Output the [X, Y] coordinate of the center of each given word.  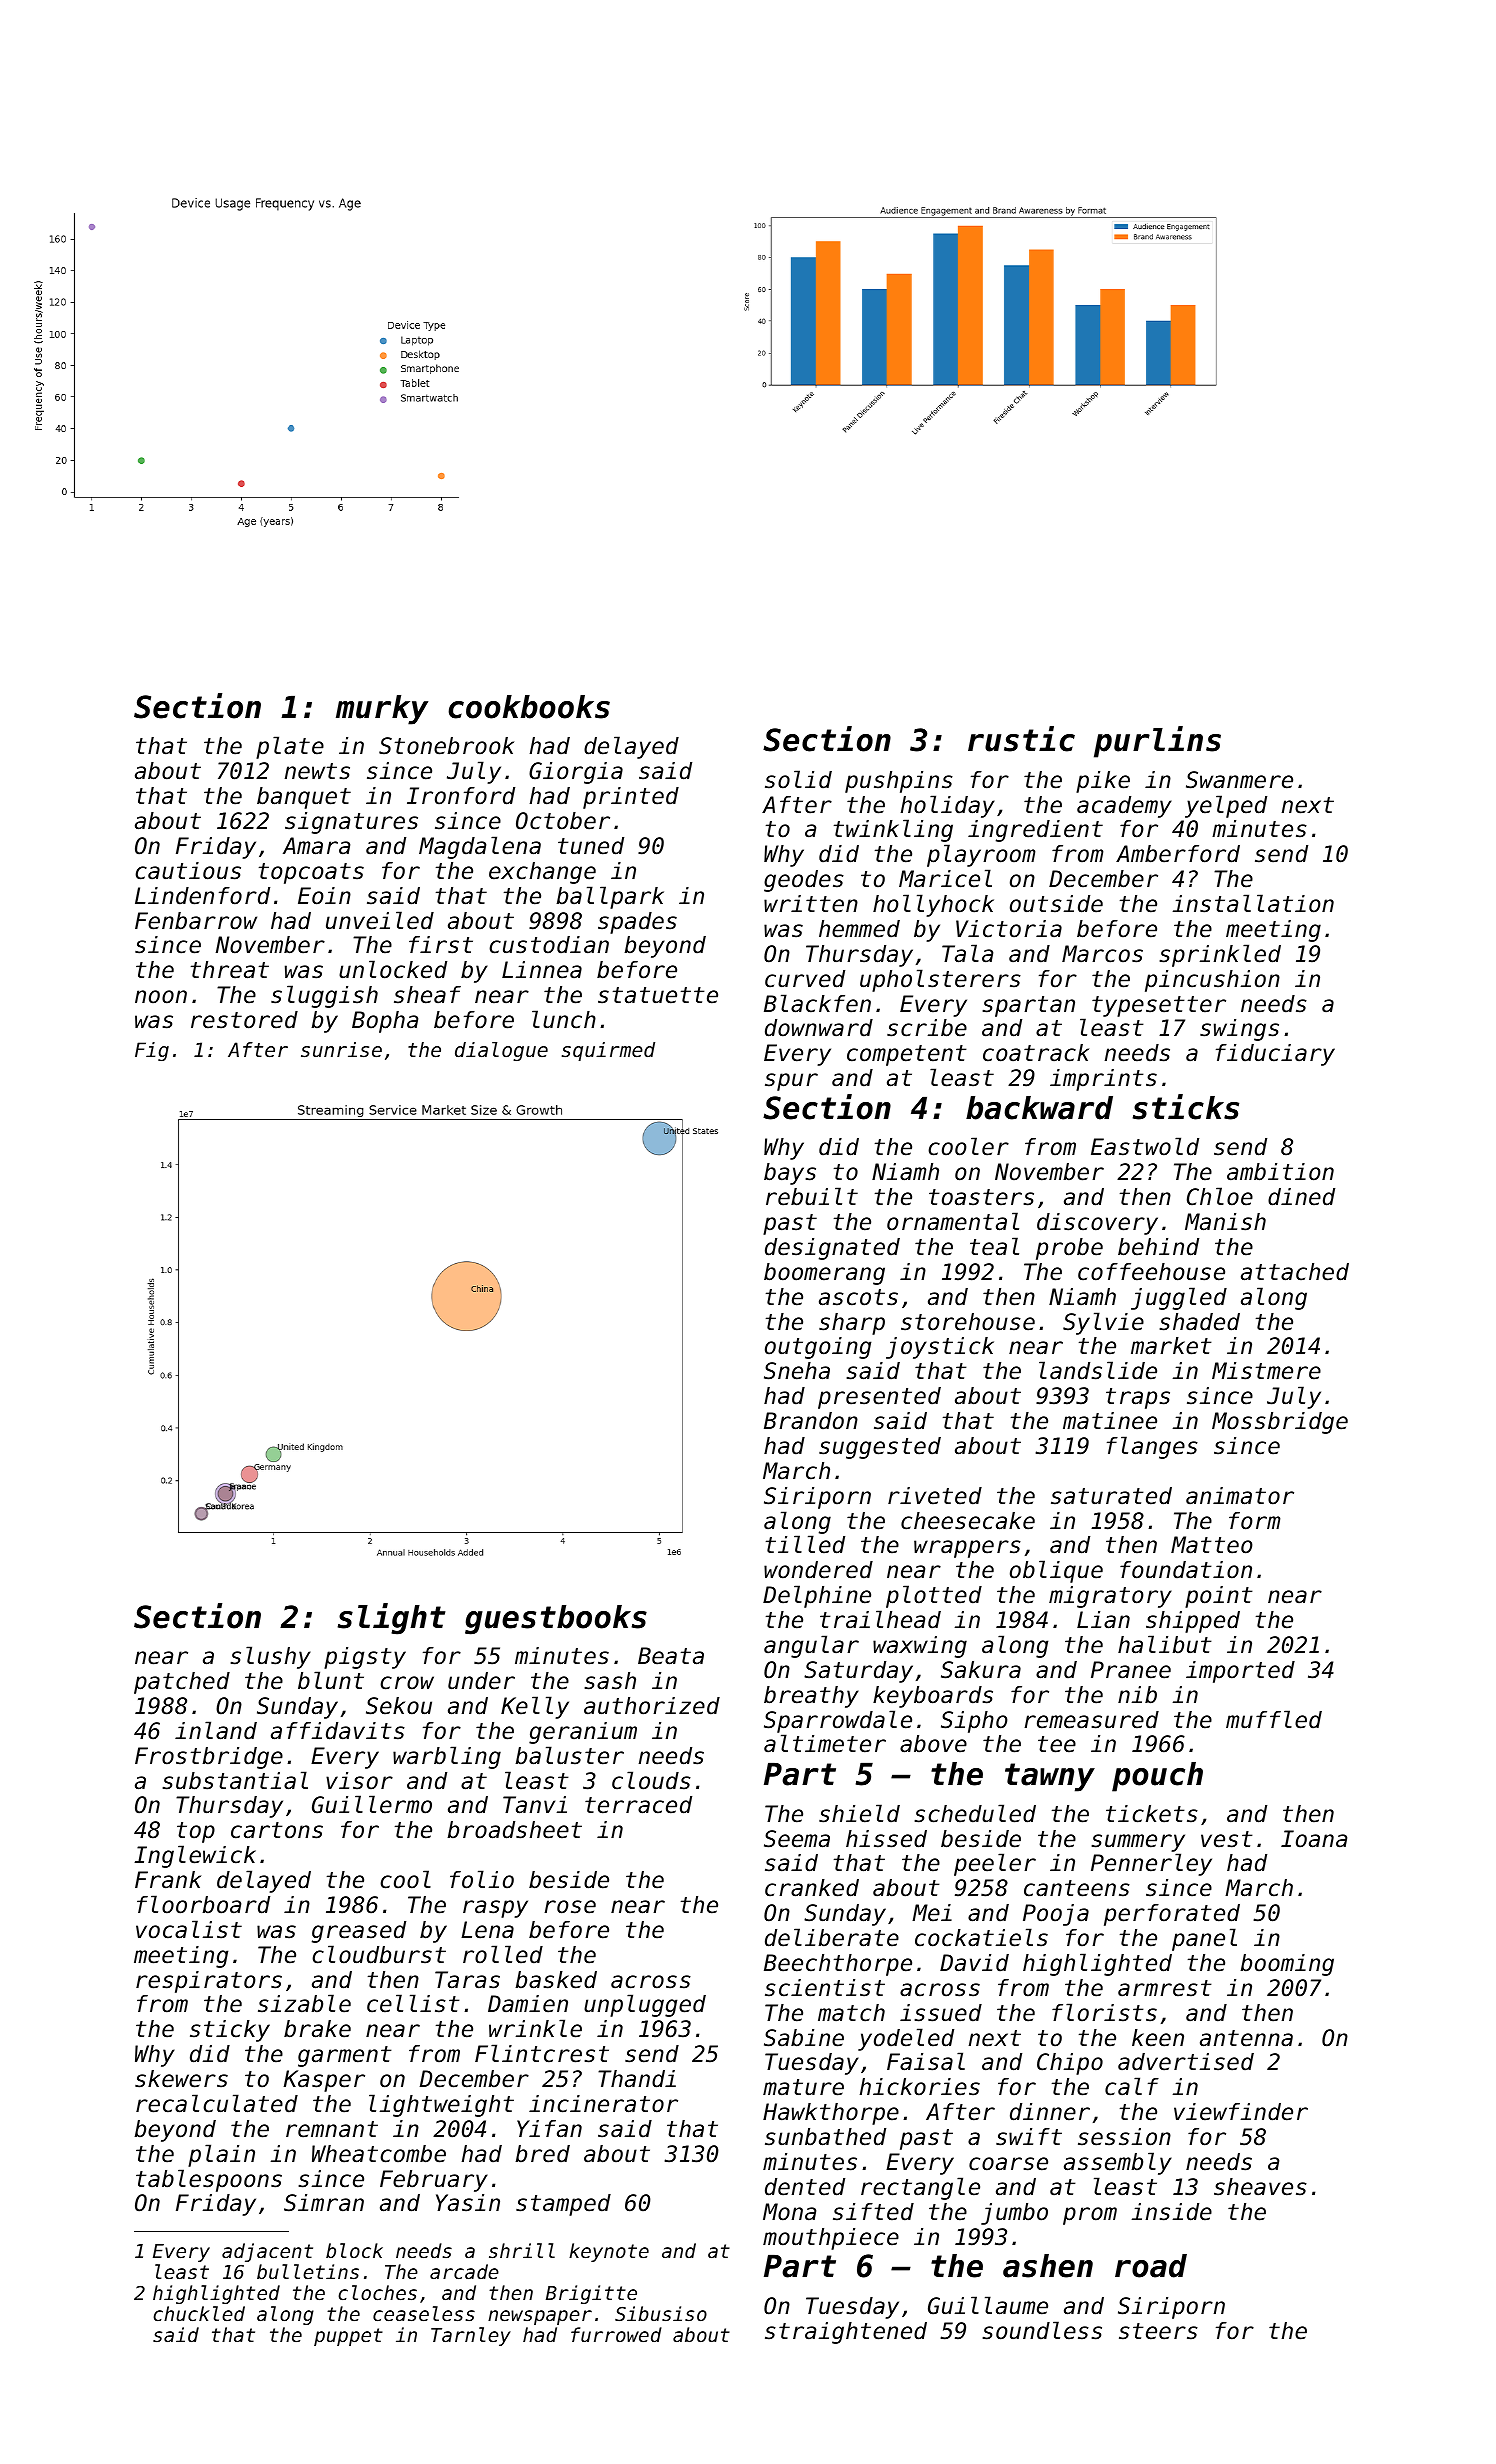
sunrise [341, 1050]
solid [798, 779]
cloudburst [379, 1954]
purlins [1157, 742]
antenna [1246, 2038]
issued [941, 2013]
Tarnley [471, 2336]
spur [791, 1082]
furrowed [616, 2334]
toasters [981, 1197]
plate [290, 747]
